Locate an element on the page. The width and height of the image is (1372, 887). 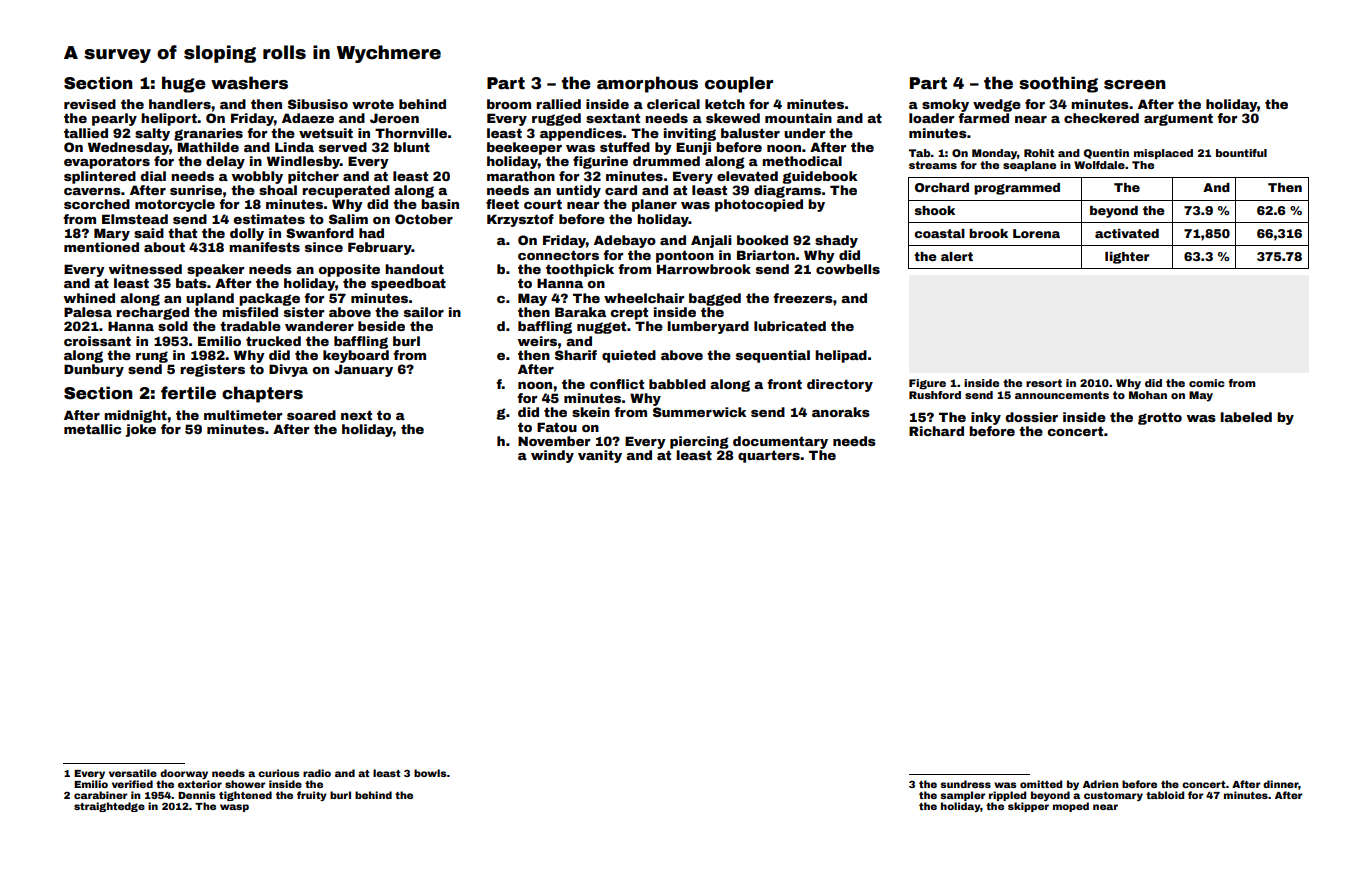
dossier is located at coordinates (1031, 417).
